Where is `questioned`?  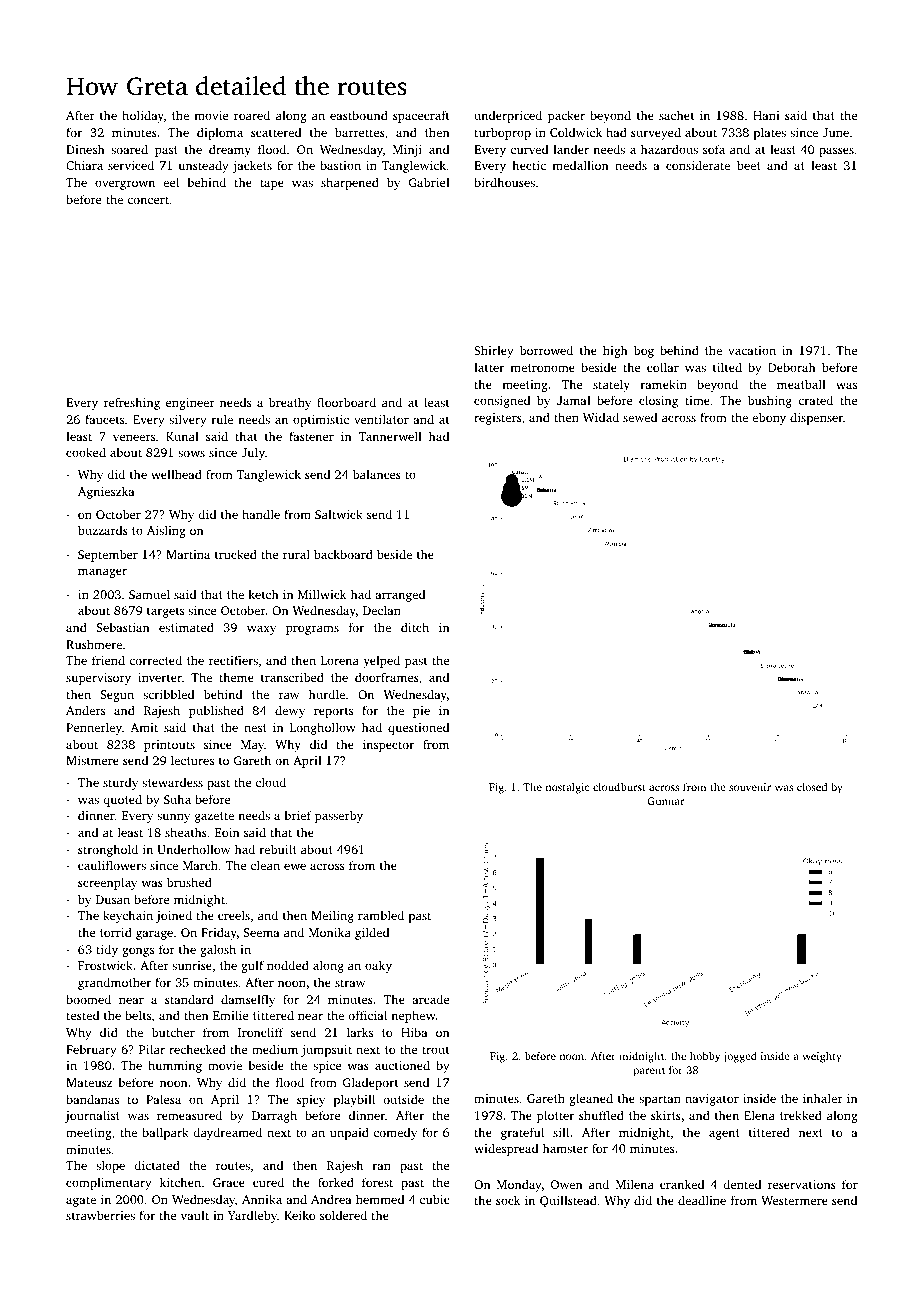
questioned is located at coordinates (418, 728).
